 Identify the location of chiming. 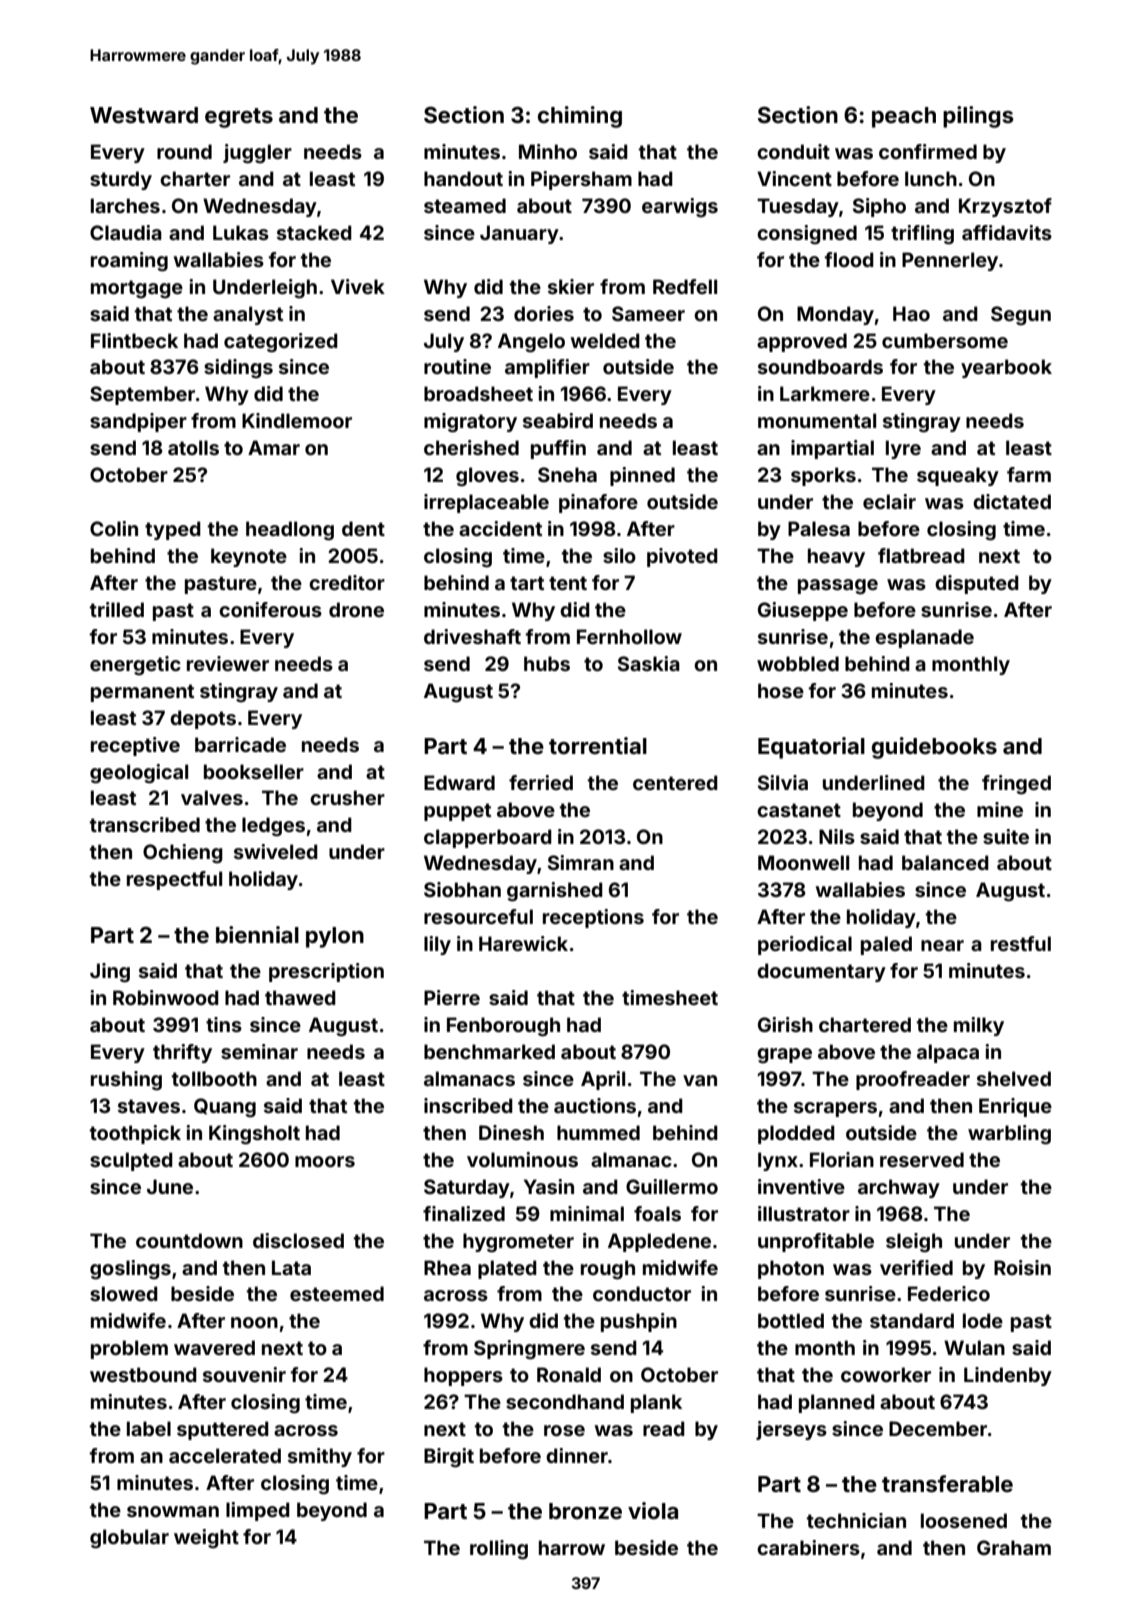
(580, 117).
